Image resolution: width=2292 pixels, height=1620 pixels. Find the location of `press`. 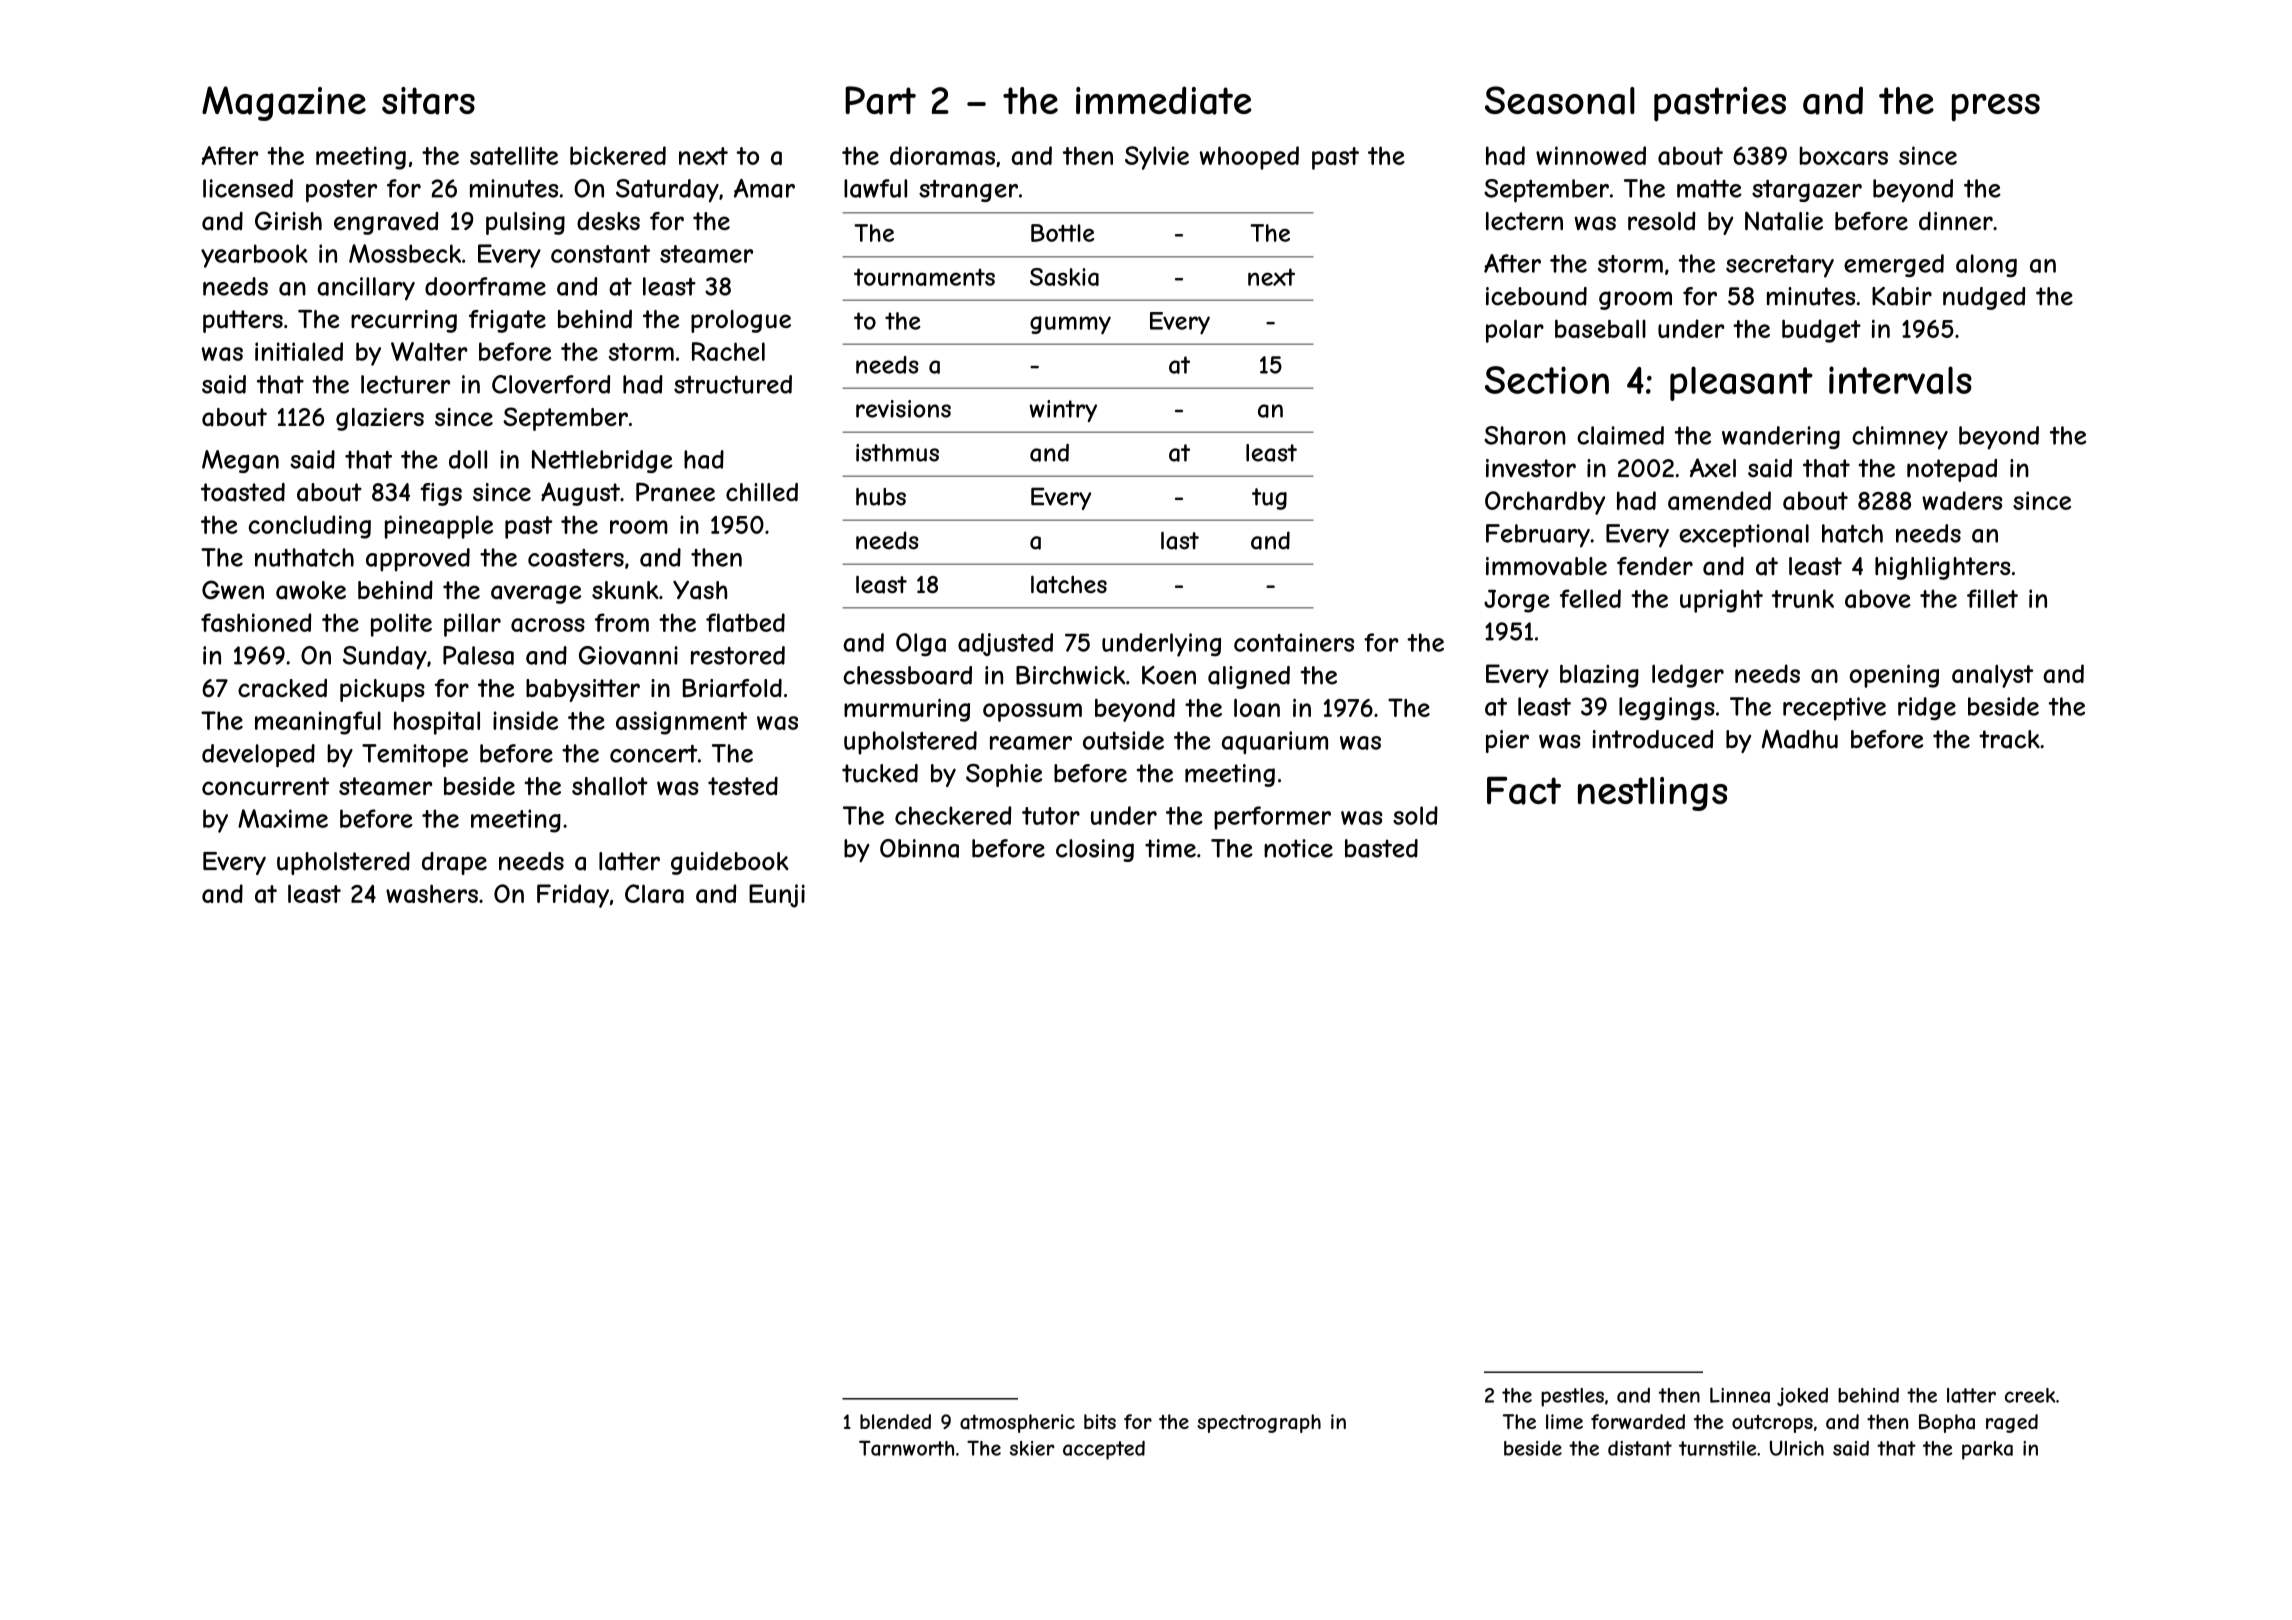

press is located at coordinates (1996, 108).
